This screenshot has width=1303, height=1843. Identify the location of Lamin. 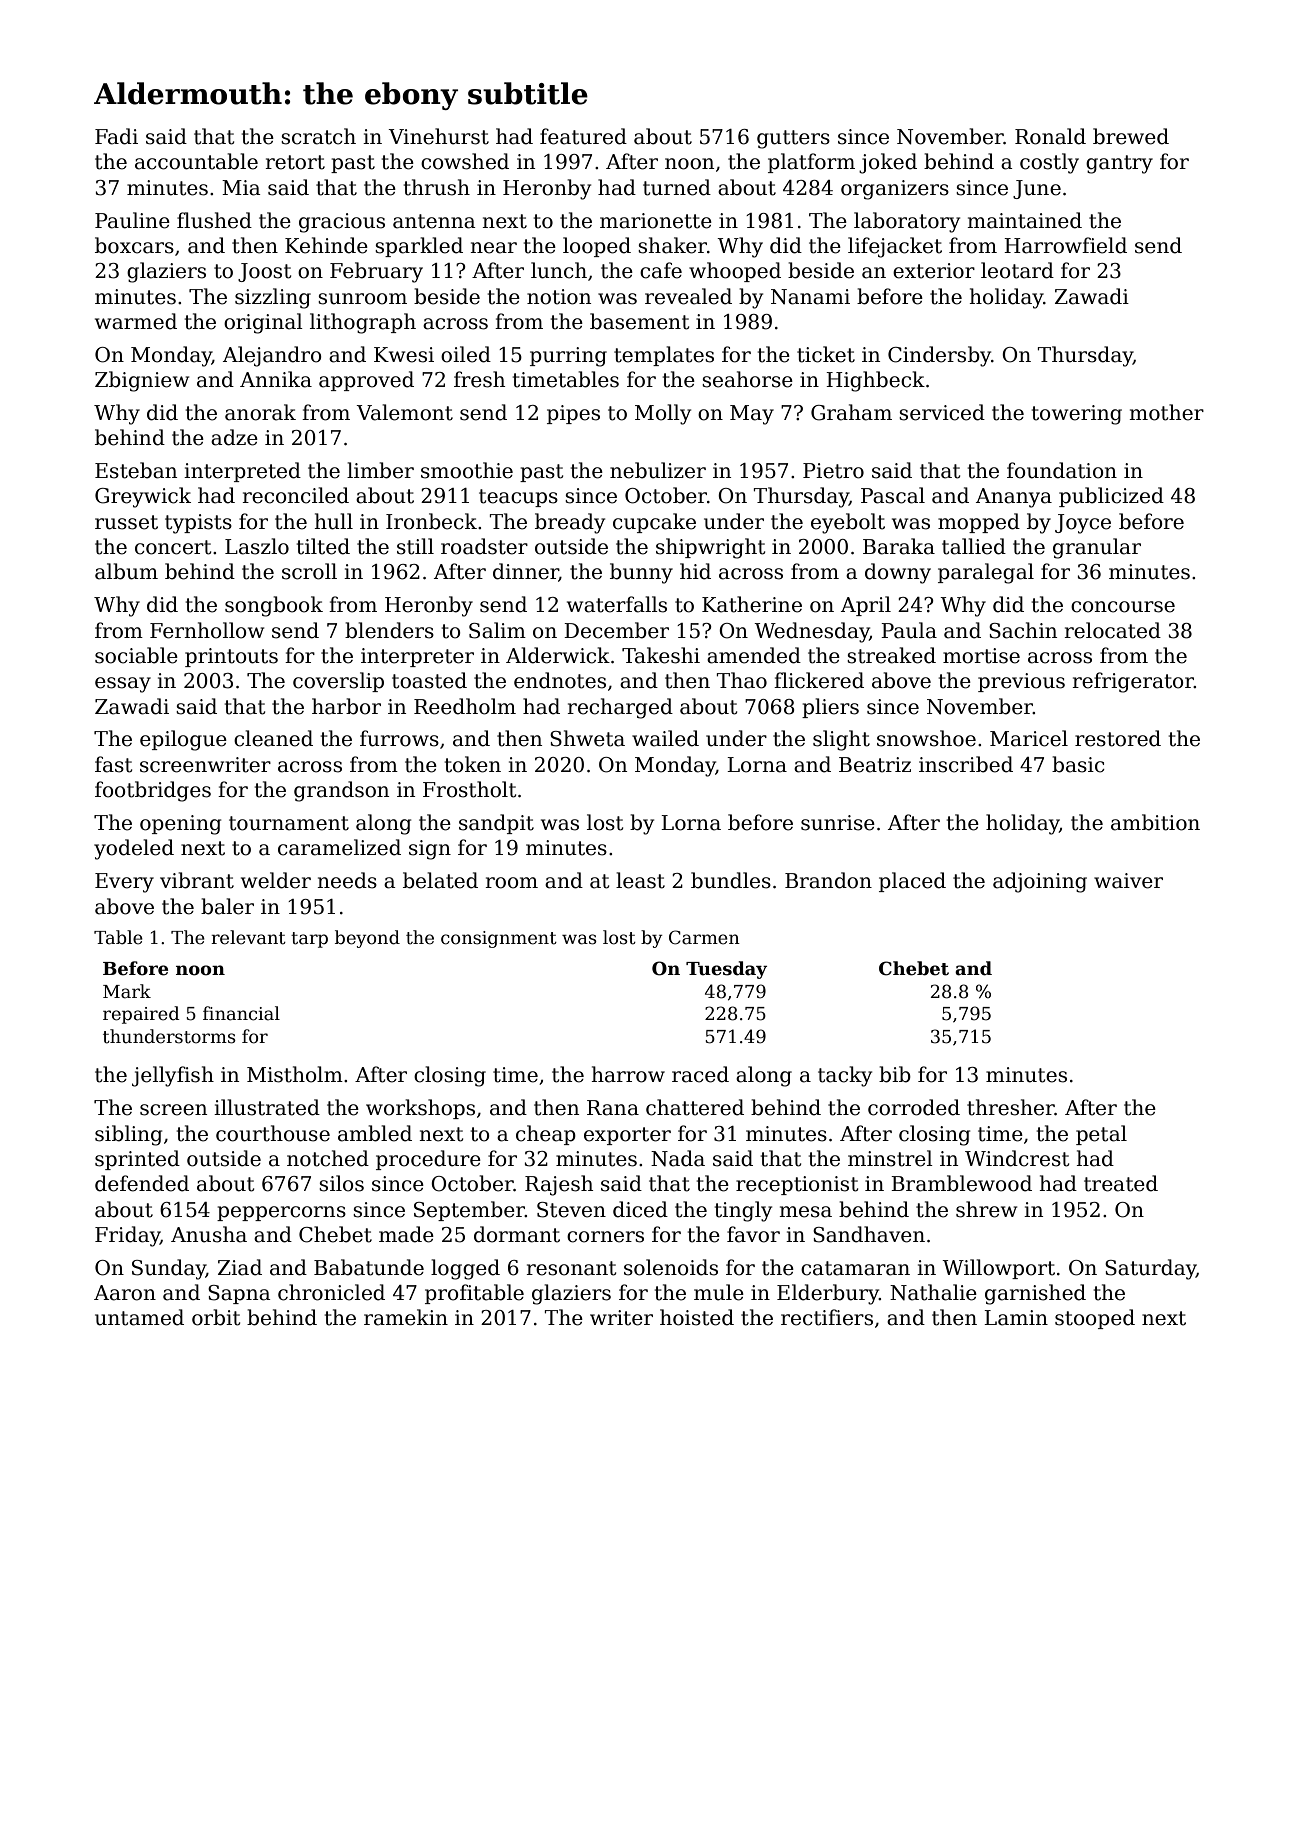
(1016, 1318).
